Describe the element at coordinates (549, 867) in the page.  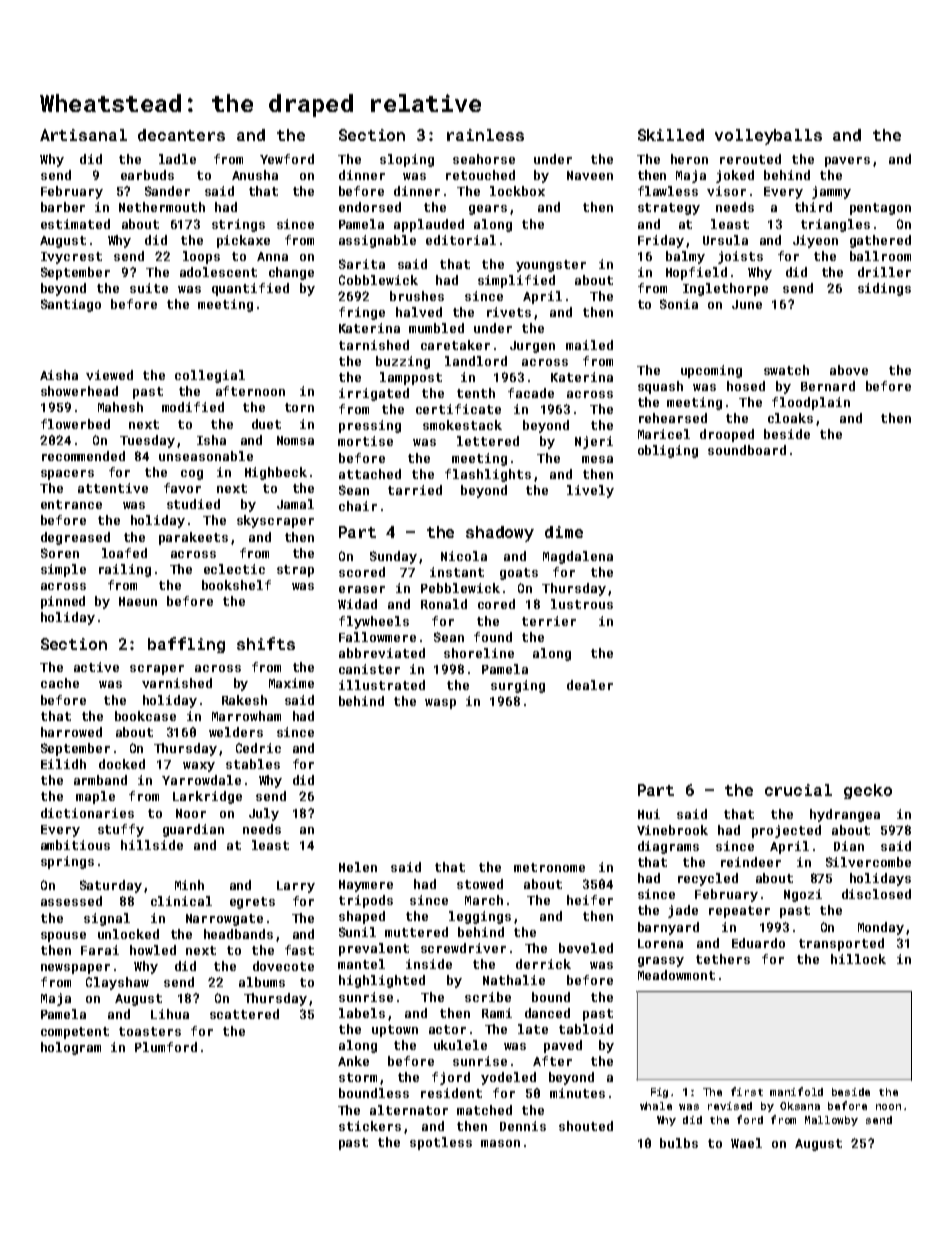
I see `metronome` at that location.
